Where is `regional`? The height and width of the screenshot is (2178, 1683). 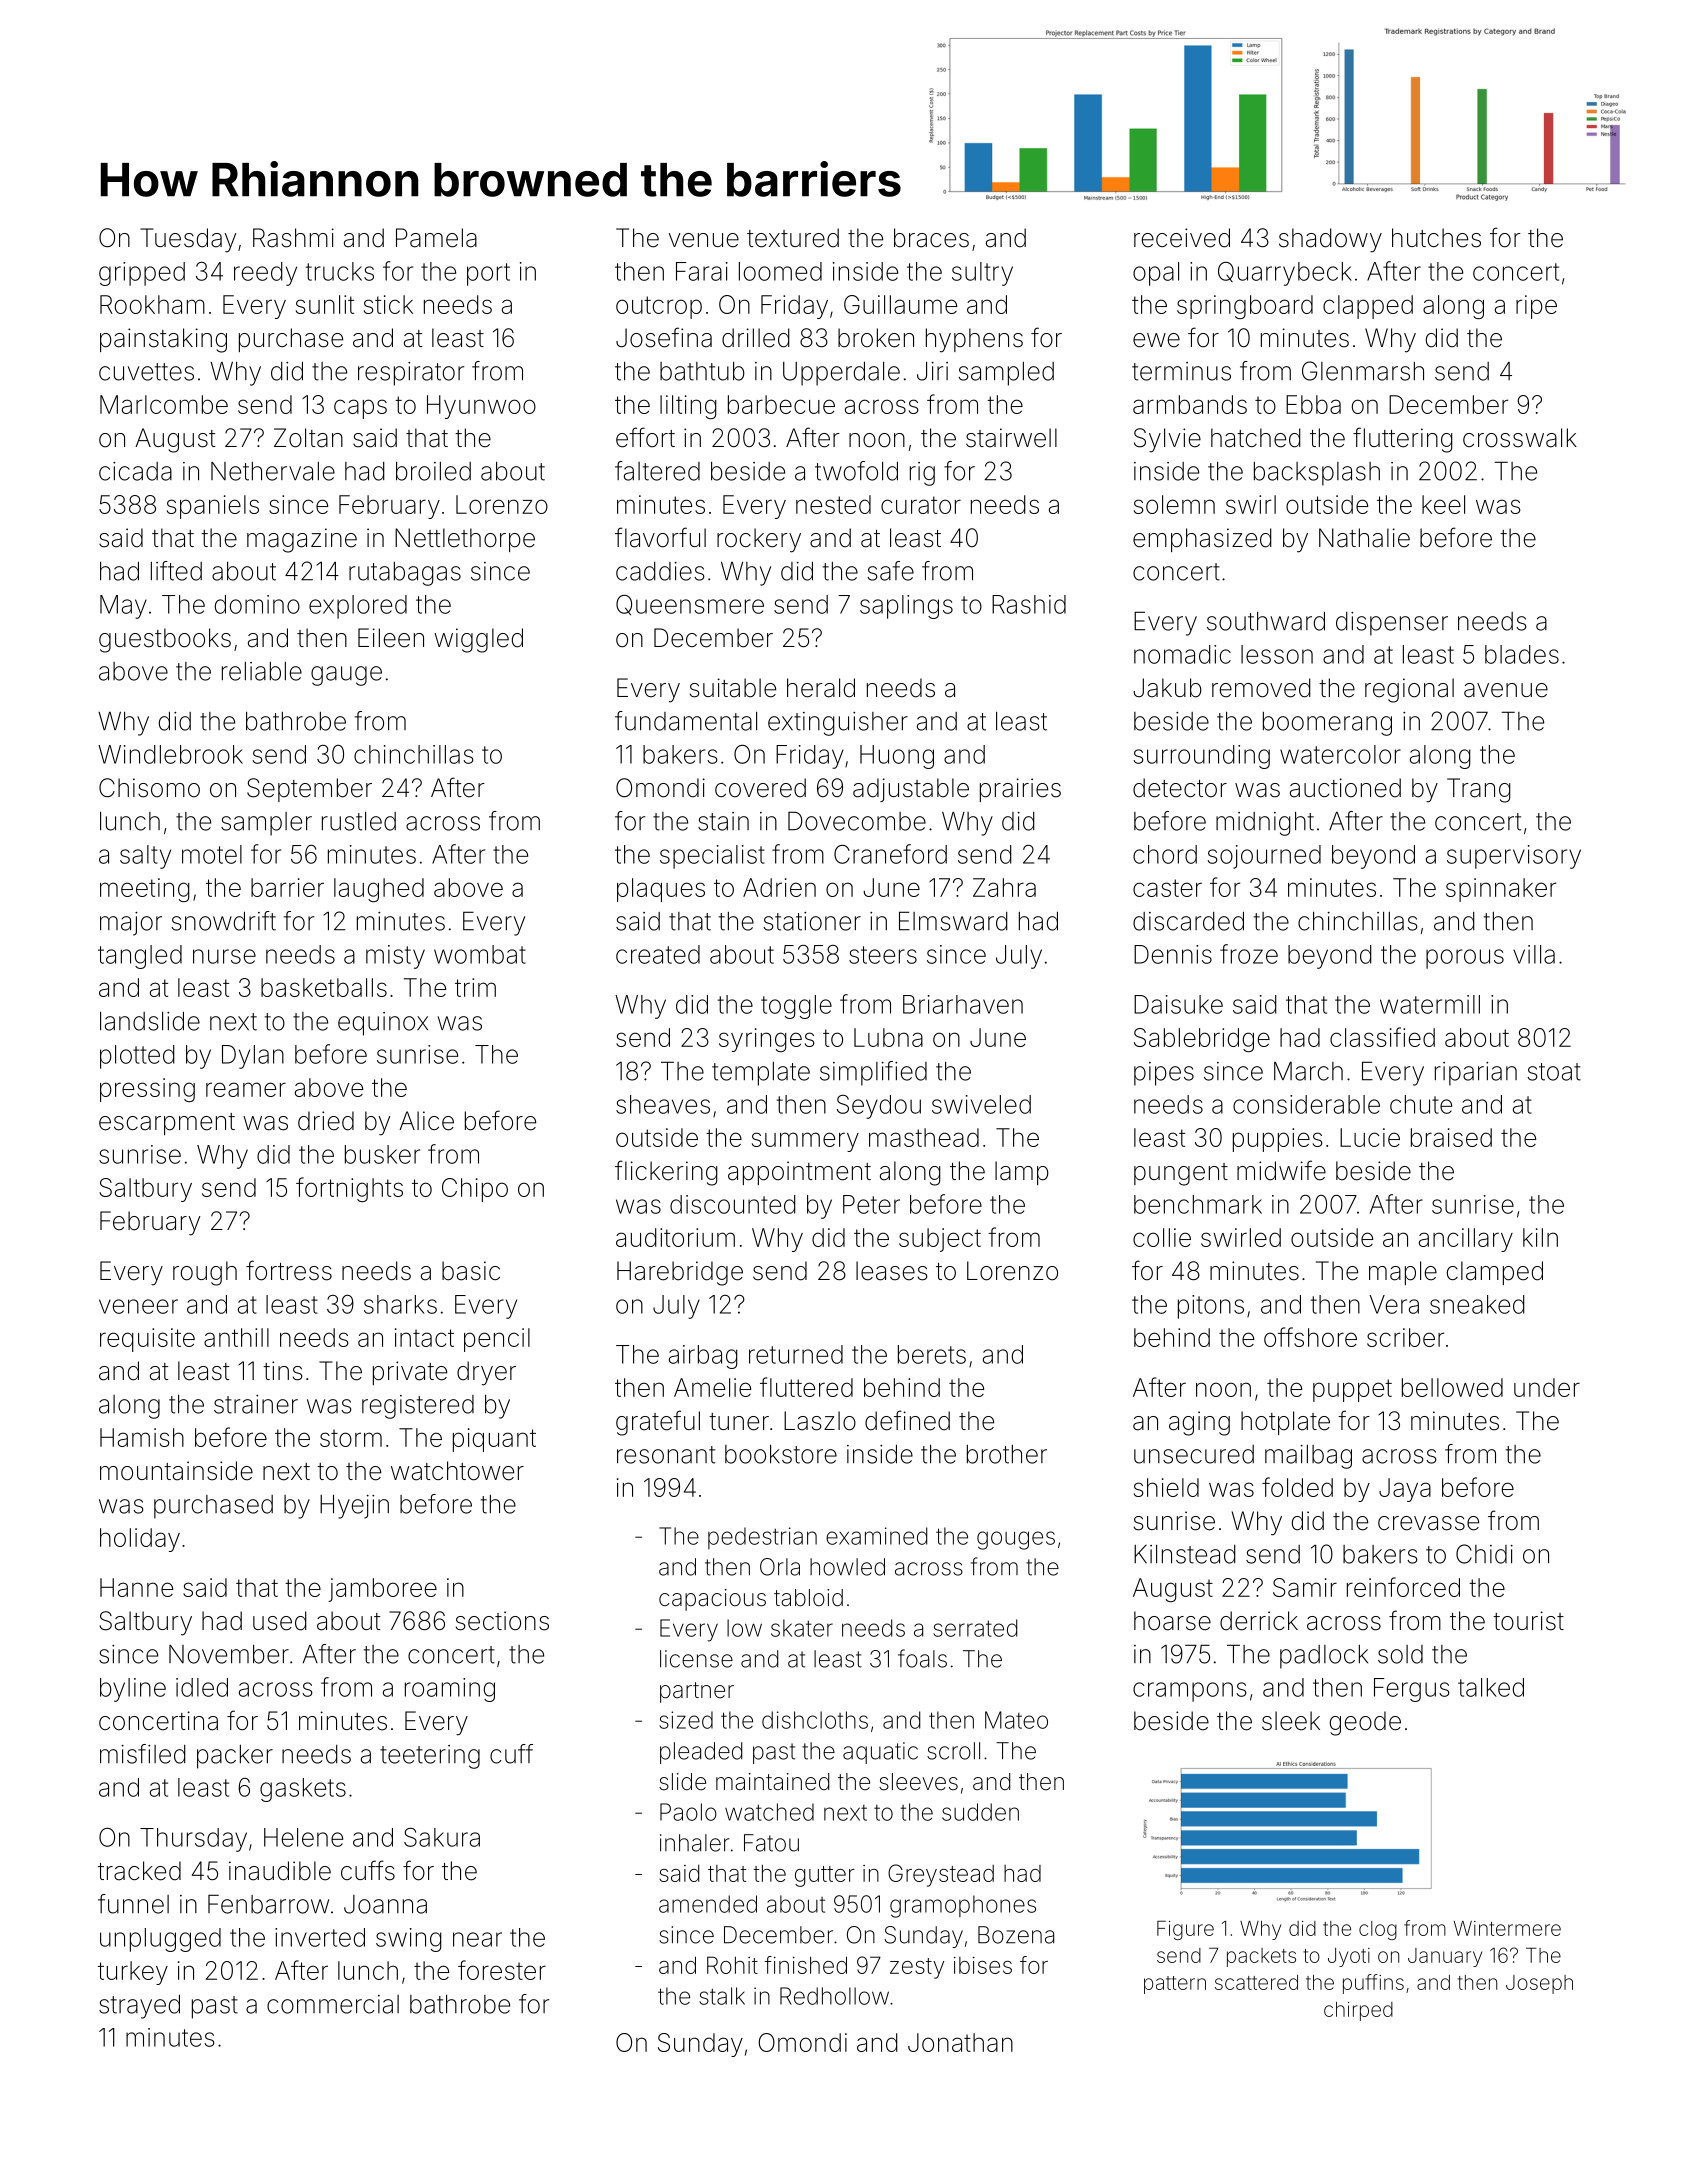
regional is located at coordinates (1409, 690).
